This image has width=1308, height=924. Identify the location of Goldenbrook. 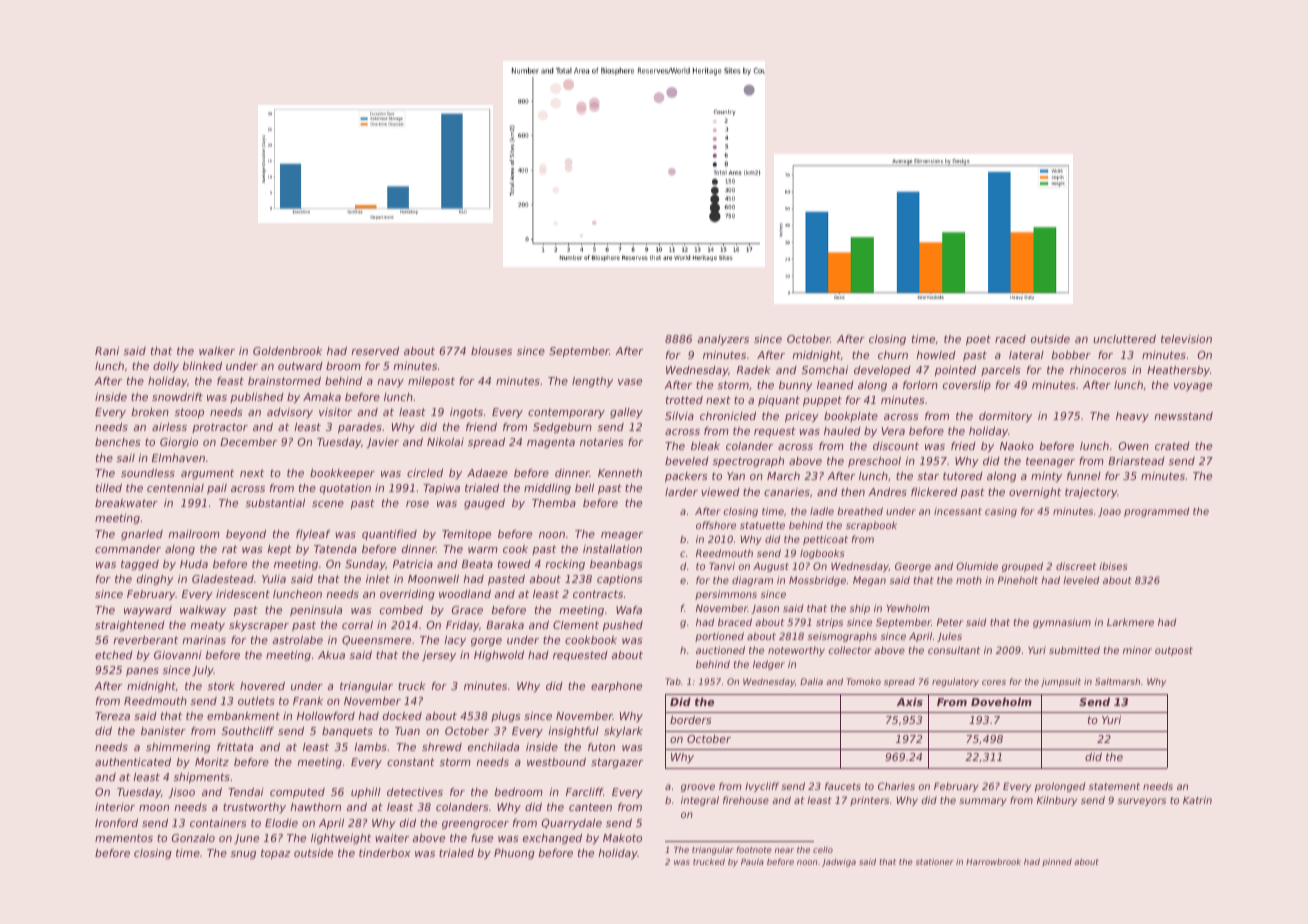
(287, 351).
